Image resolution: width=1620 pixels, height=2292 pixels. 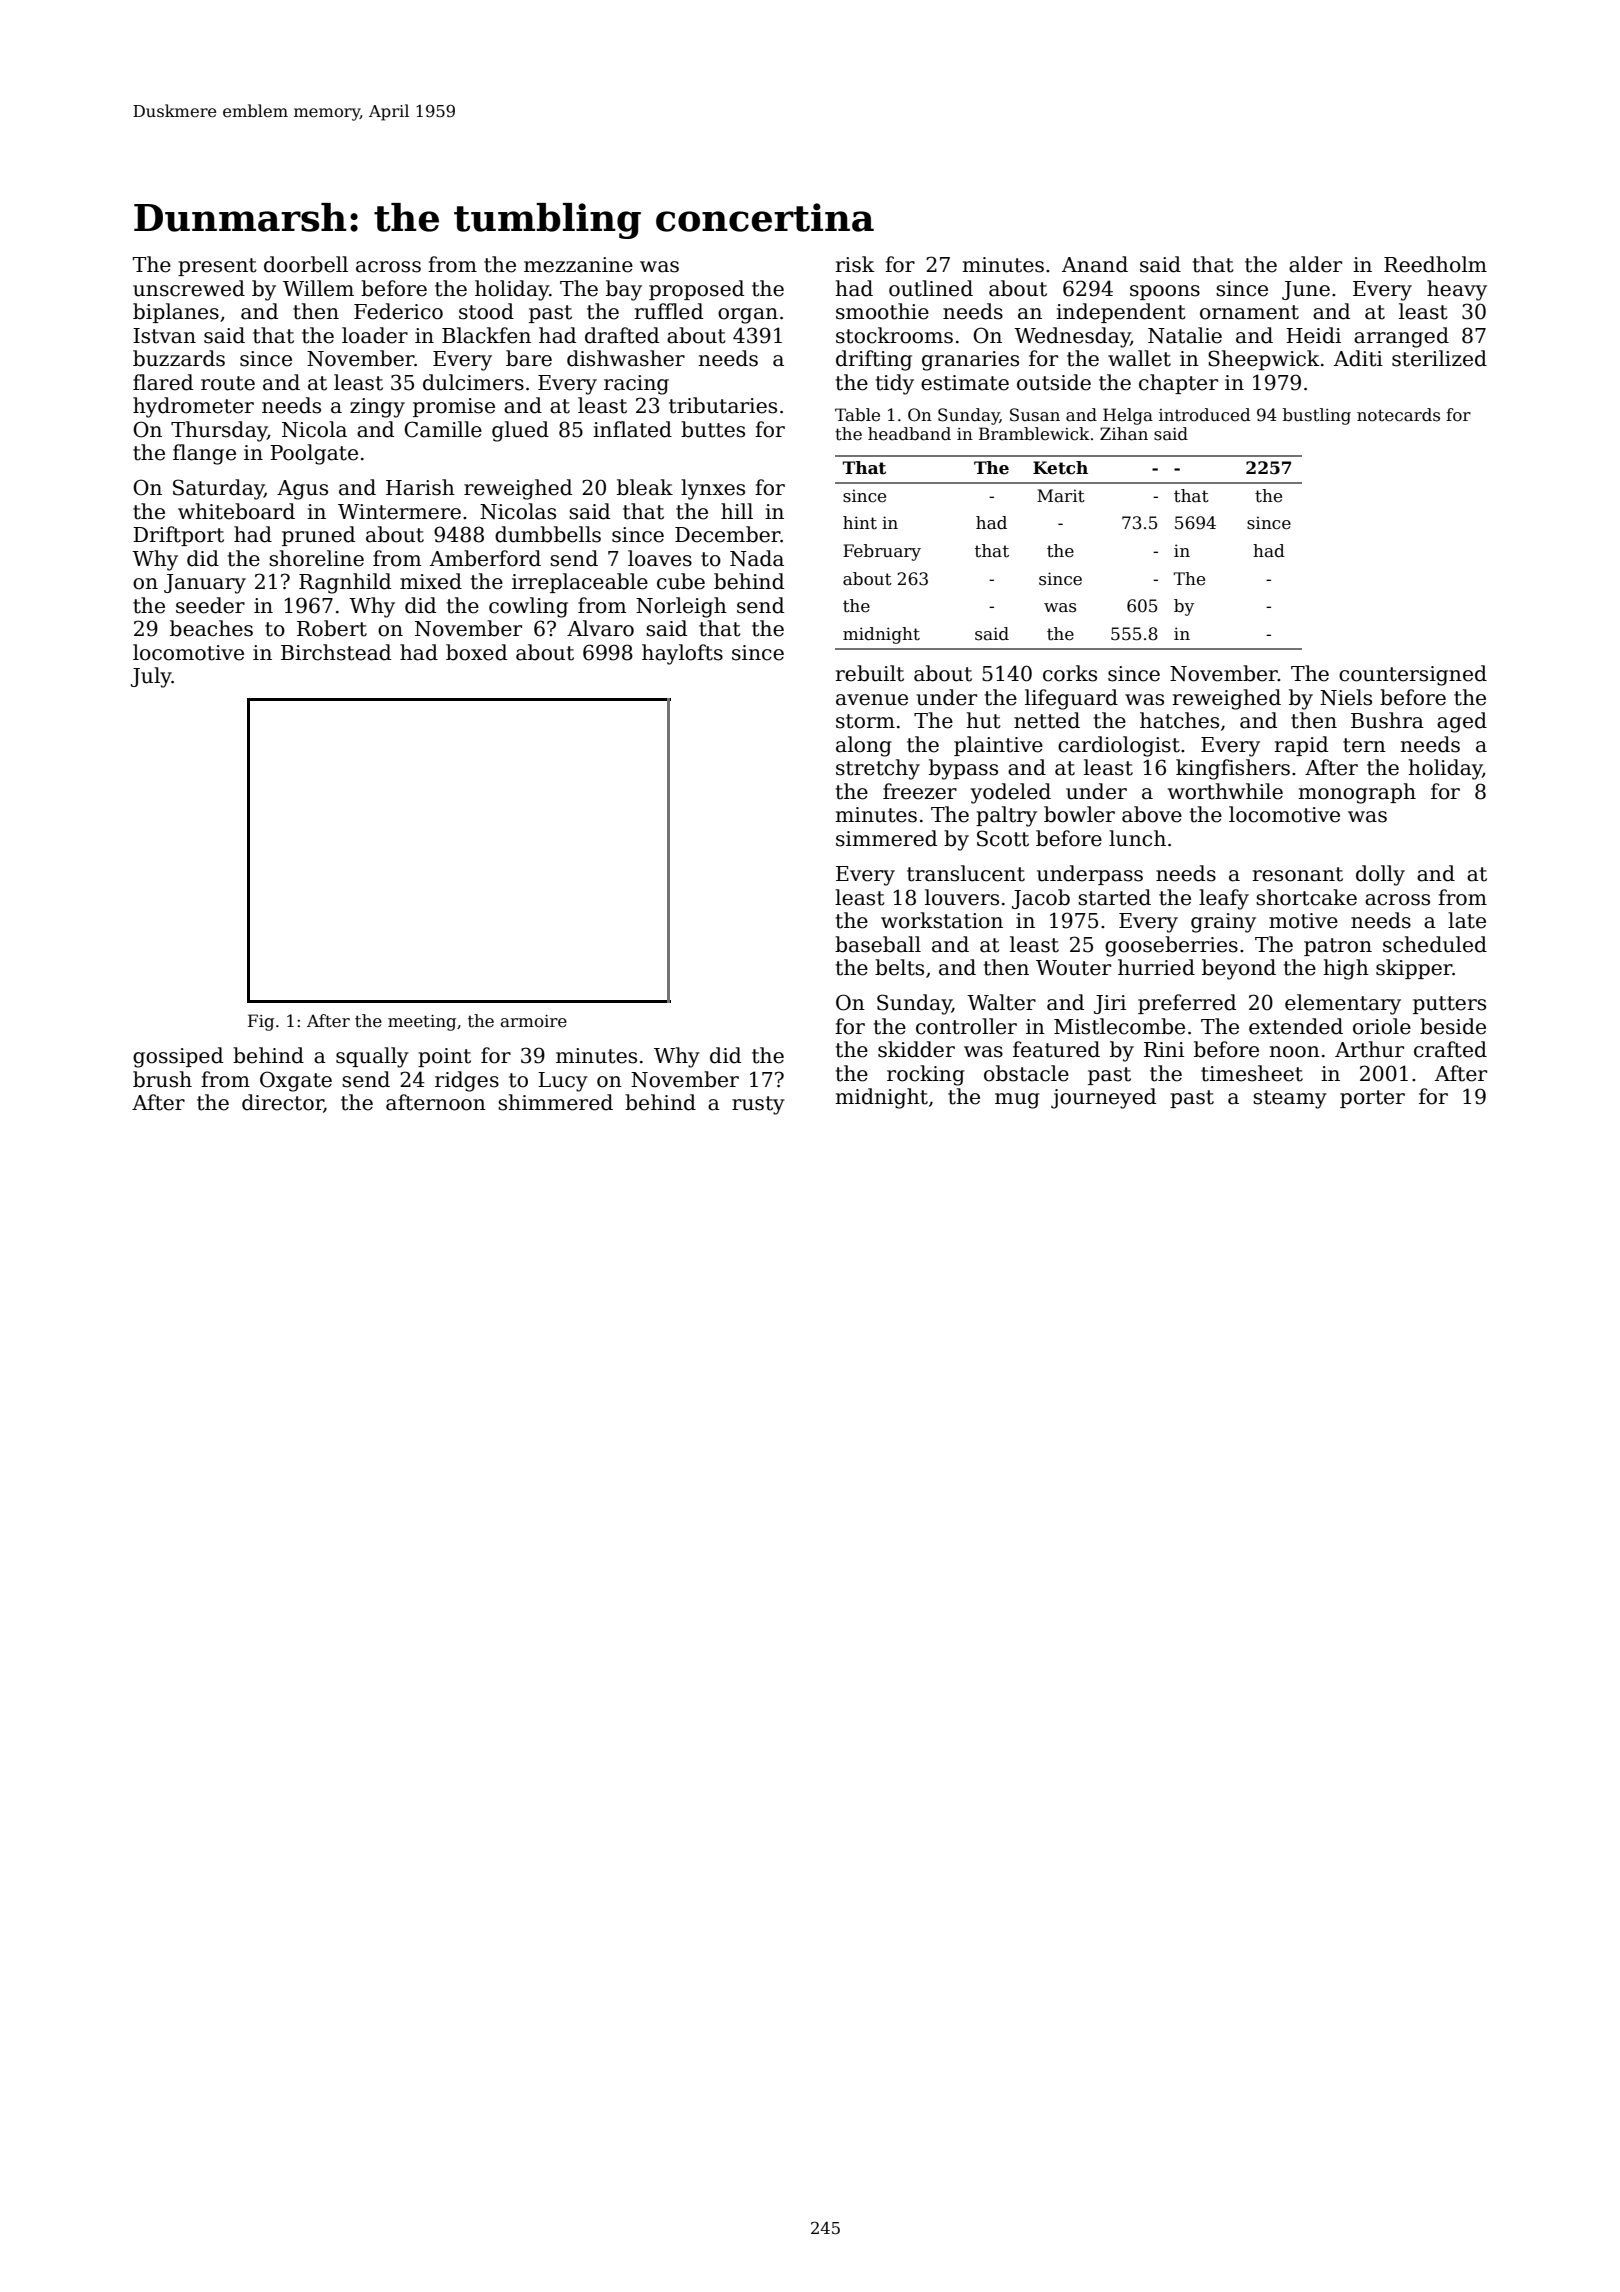 What do you see at coordinates (422, 1023) in the screenshot?
I see `meeting` at bounding box center [422, 1023].
